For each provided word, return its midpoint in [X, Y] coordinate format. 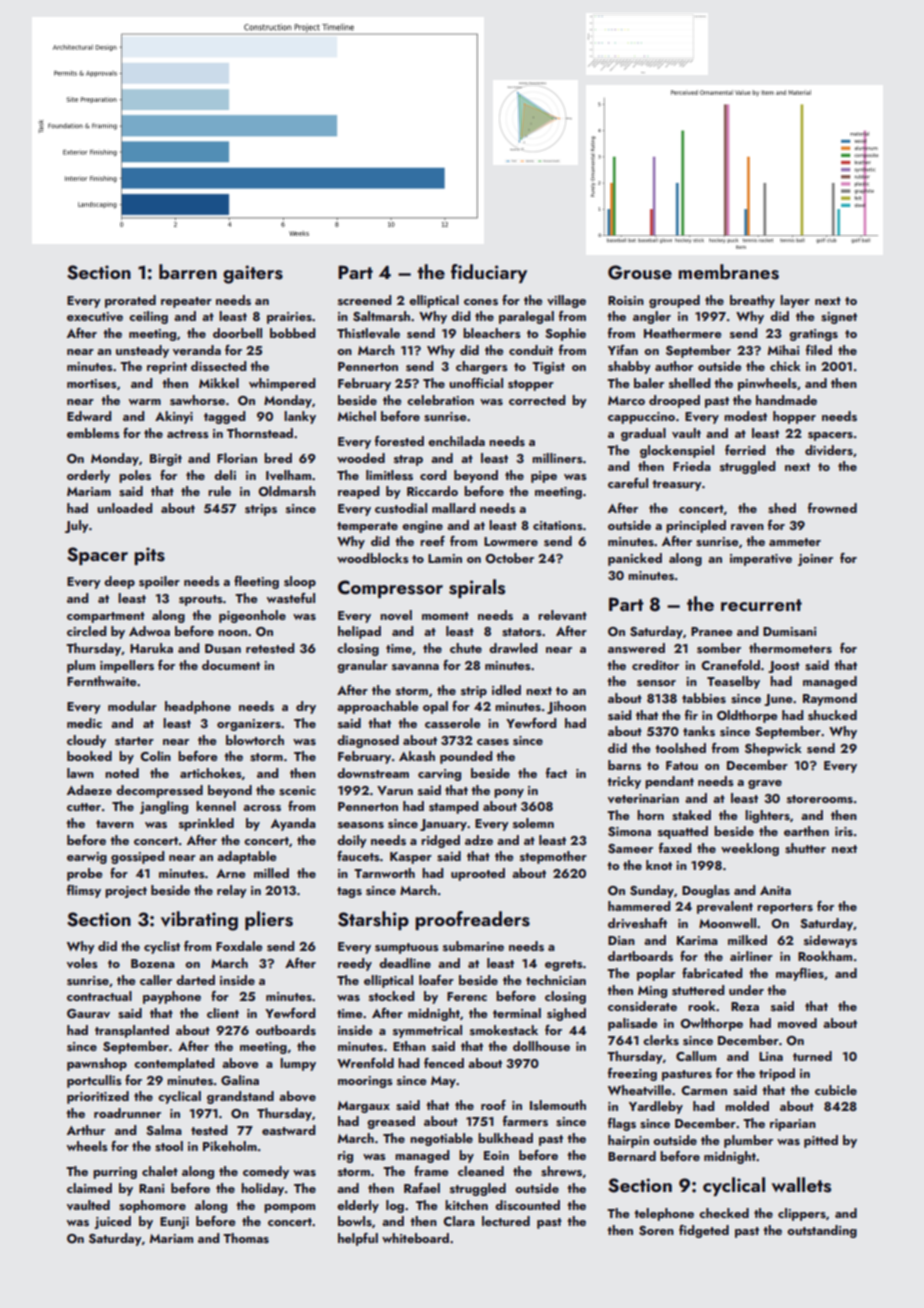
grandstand [240, 1097]
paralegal [526, 317]
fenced [444, 1063]
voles [82, 963]
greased [391, 1122]
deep [119, 582]
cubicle [836, 1090]
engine [422, 527]
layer [795, 301]
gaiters [253, 274]
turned [812, 1056]
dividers [829, 450]
